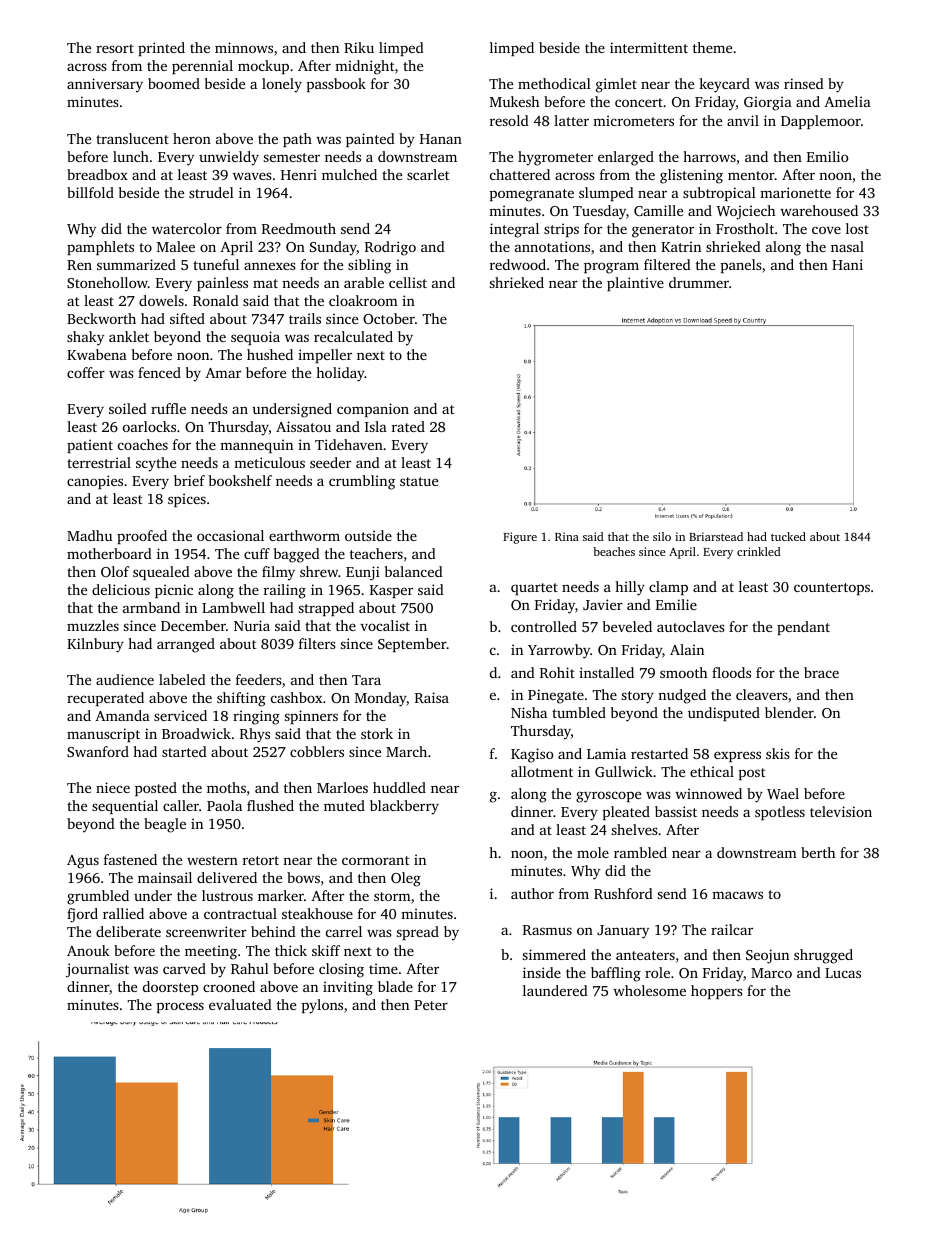 The image size is (952, 1233). Describe the element at coordinates (418, 933) in the page. I see `spread` at that location.
